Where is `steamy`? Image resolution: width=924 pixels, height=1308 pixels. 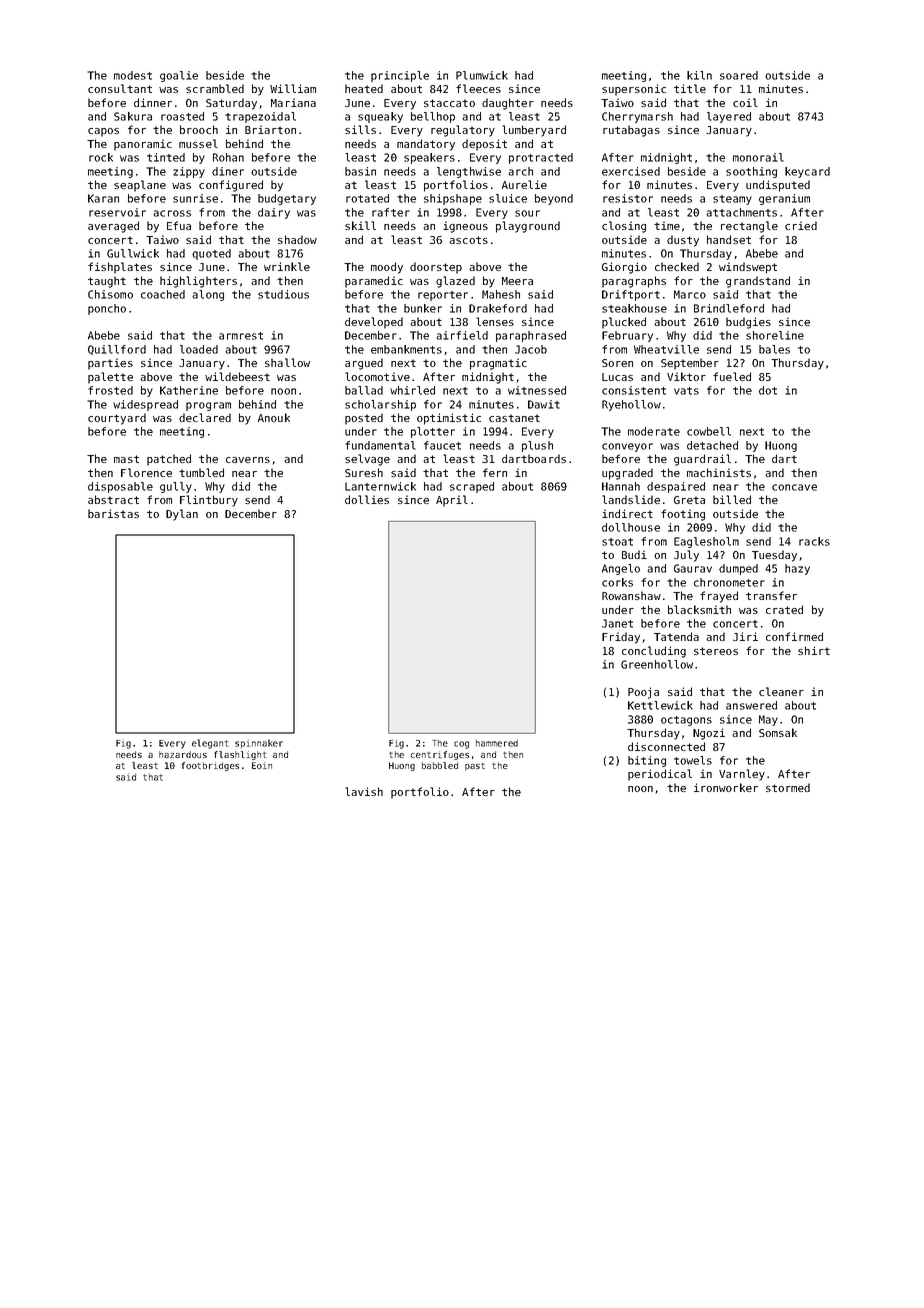 steamy is located at coordinates (732, 200).
